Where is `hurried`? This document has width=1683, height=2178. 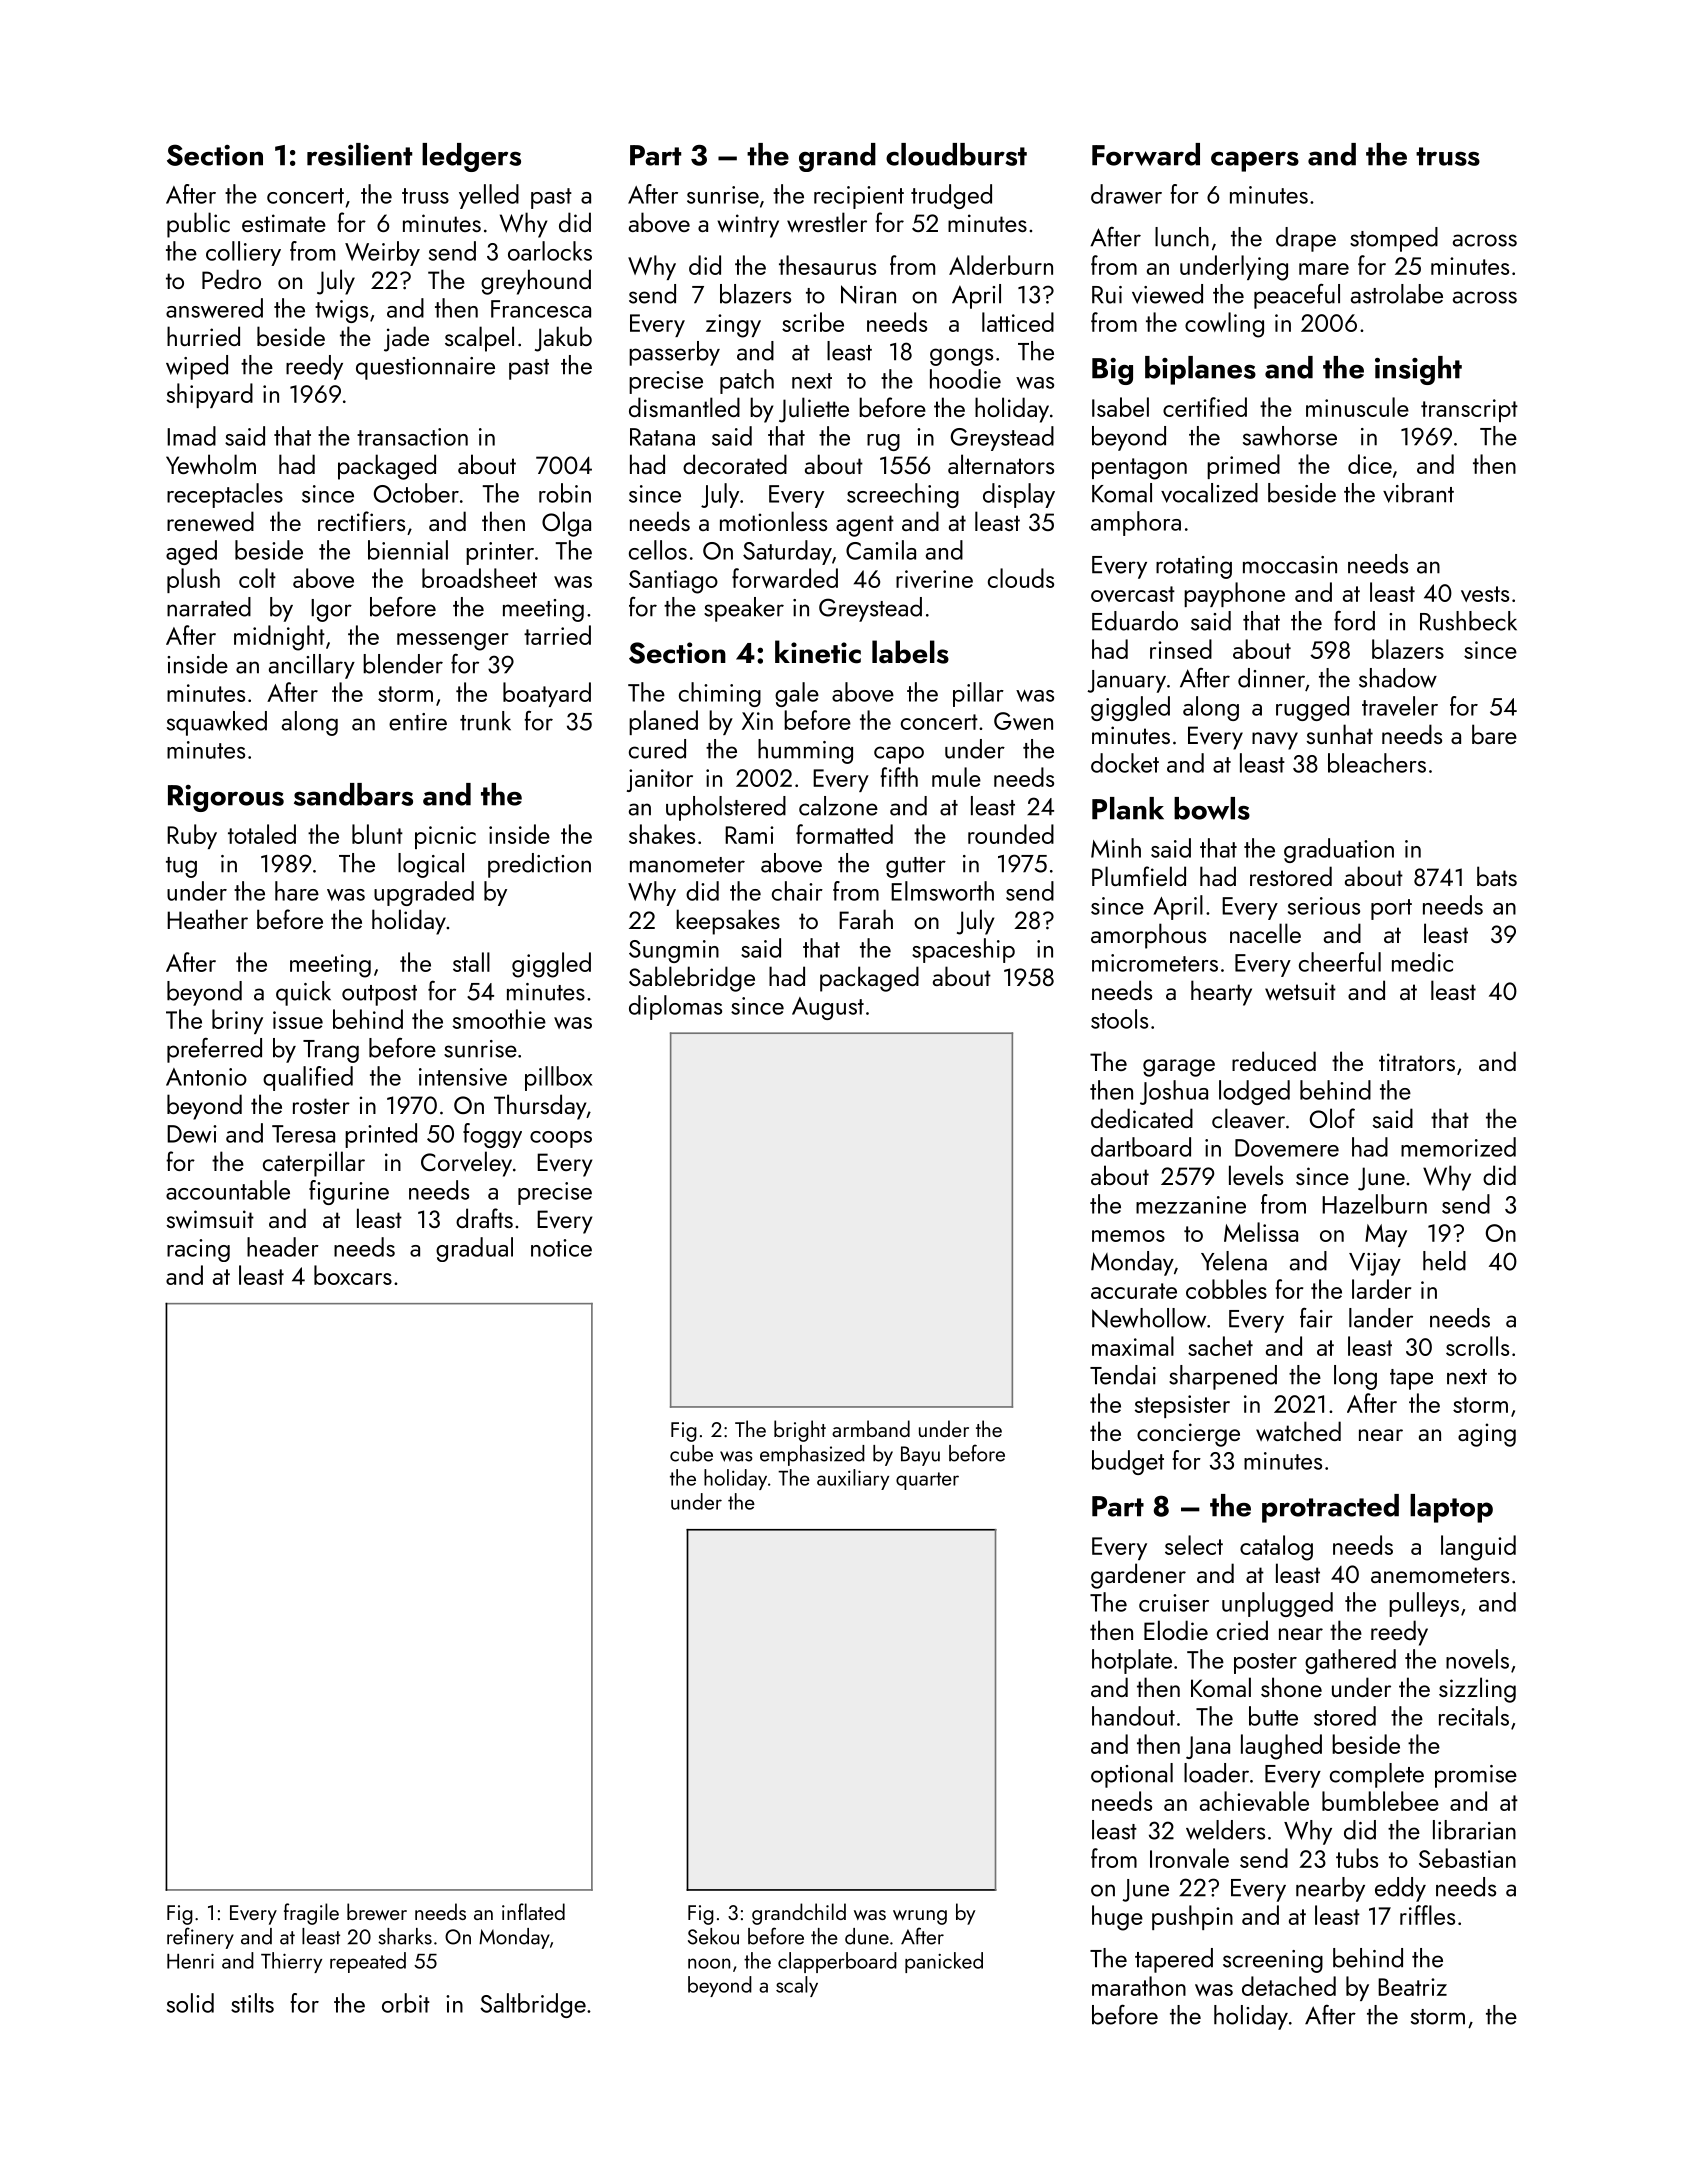 hurried is located at coordinates (203, 336).
